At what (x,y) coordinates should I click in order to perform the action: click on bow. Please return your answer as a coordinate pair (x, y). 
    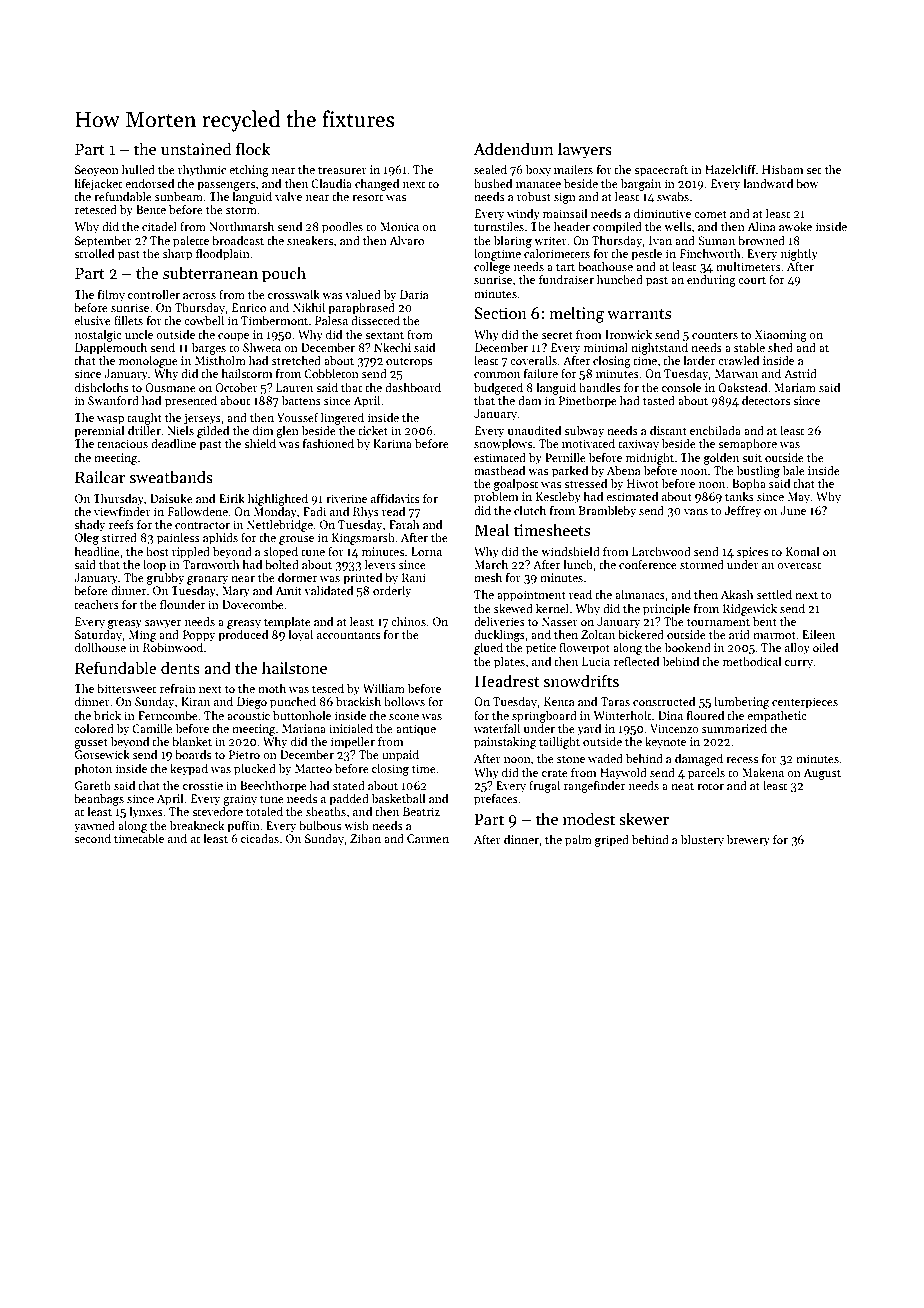
    Looking at the image, I should click on (807, 183).
